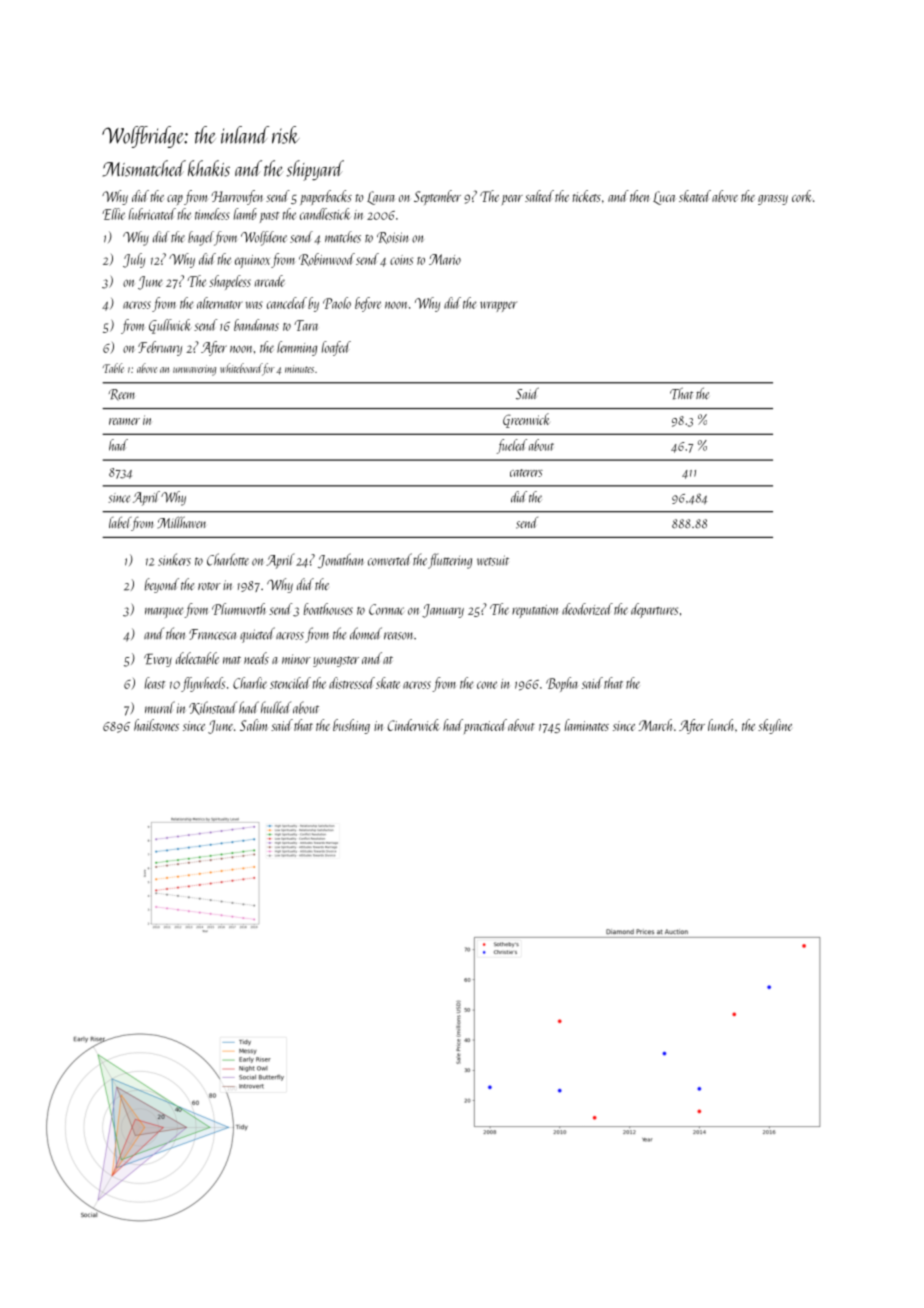 This screenshot has width=924, height=1308. Describe the element at coordinates (498, 306) in the screenshot. I see `wrapper` at that location.
